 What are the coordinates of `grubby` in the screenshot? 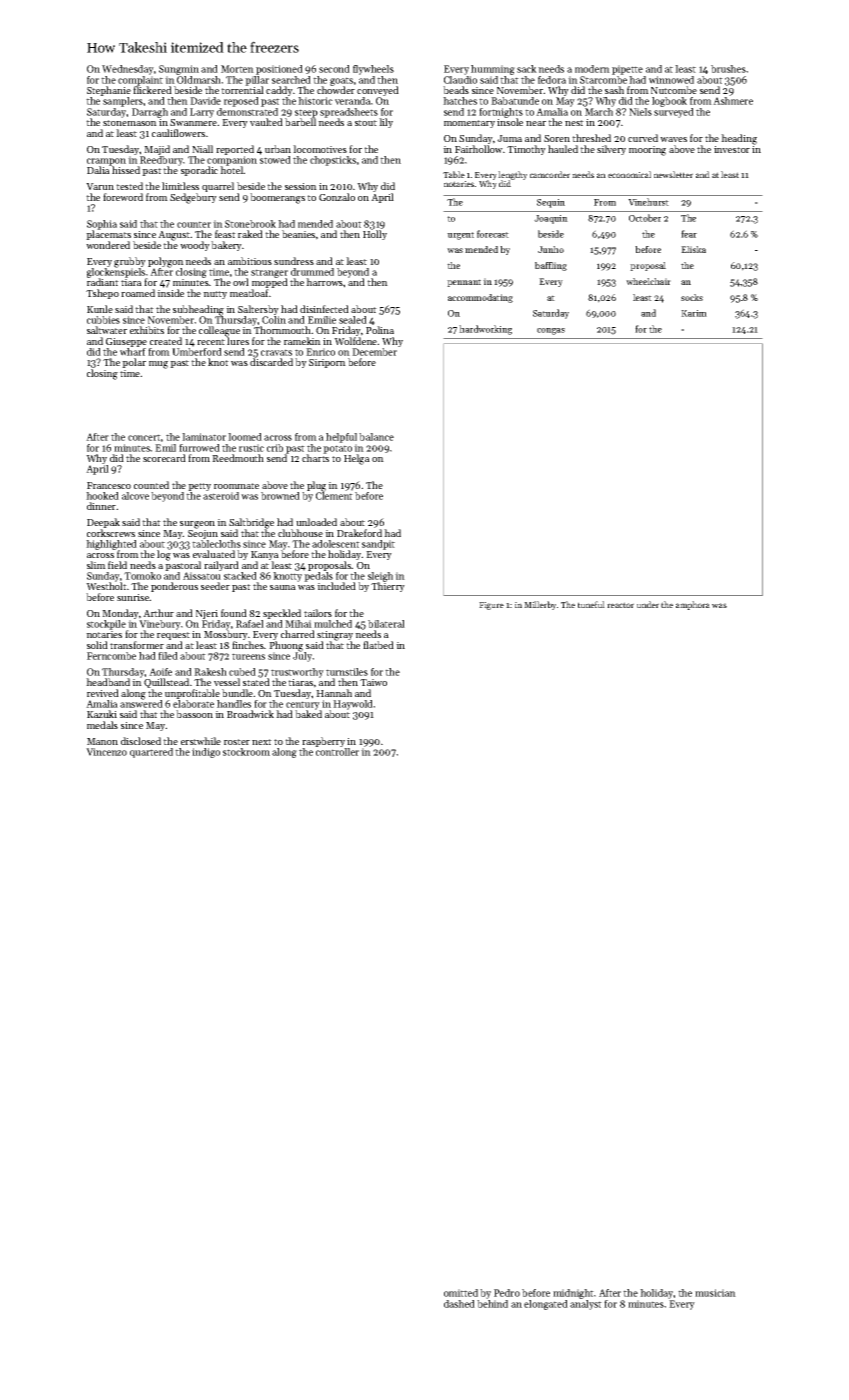 It's located at (130, 262).
